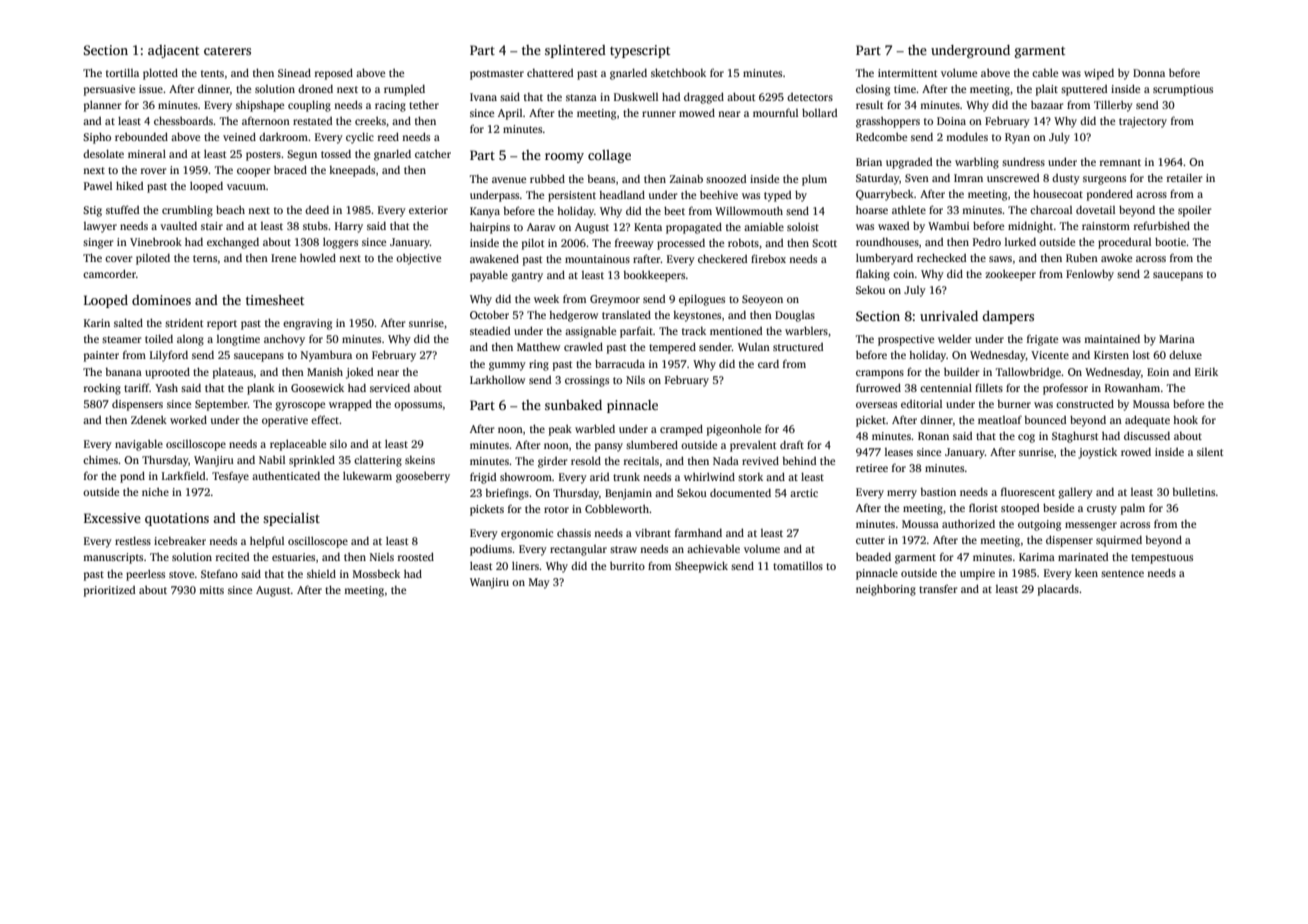  What do you see at coordinates (564, 158) in the document?
I see `roomy` at bounding box center [564, 158].
